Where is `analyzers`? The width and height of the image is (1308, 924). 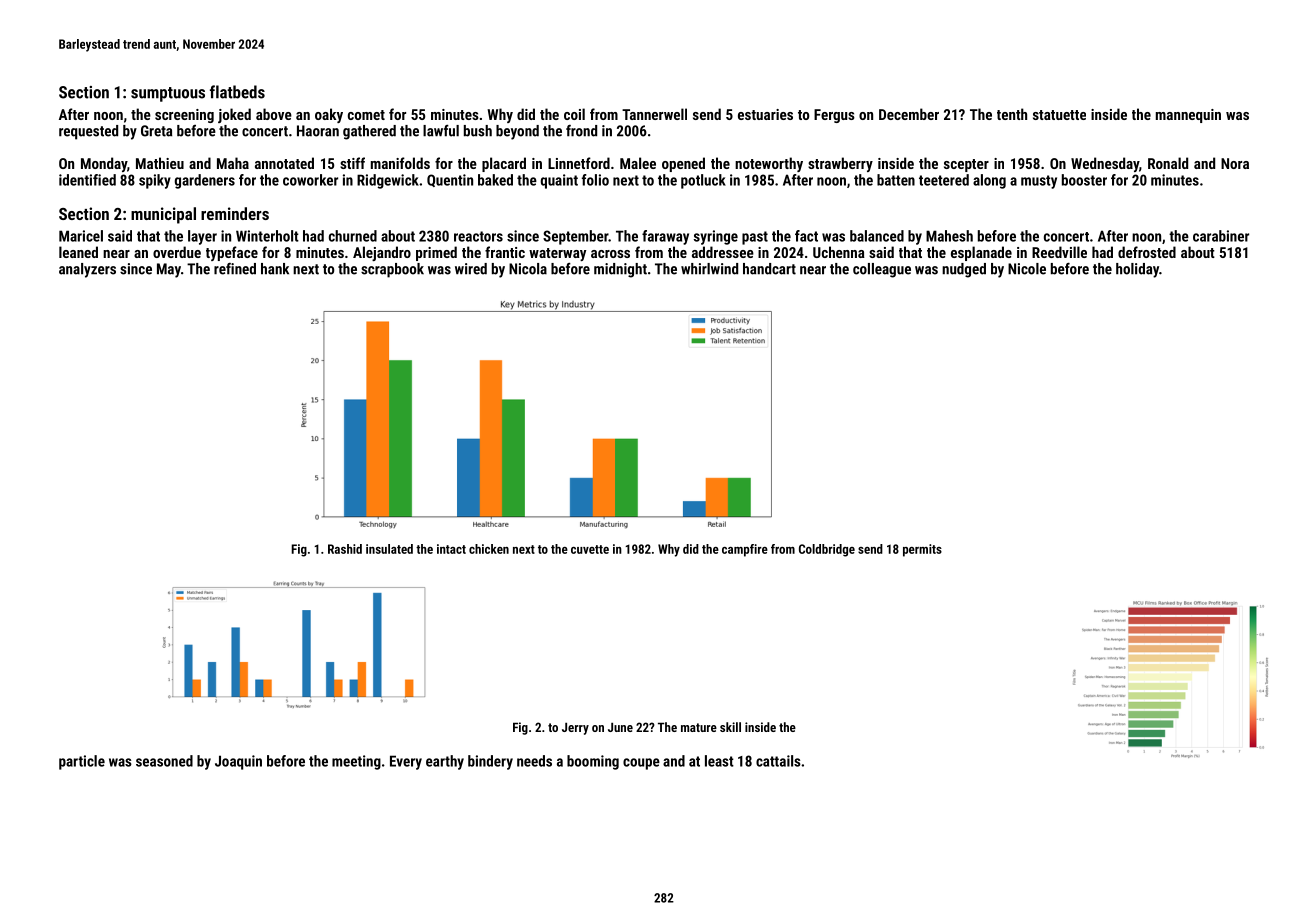 analyzers is located at coordinates (87, 270).
